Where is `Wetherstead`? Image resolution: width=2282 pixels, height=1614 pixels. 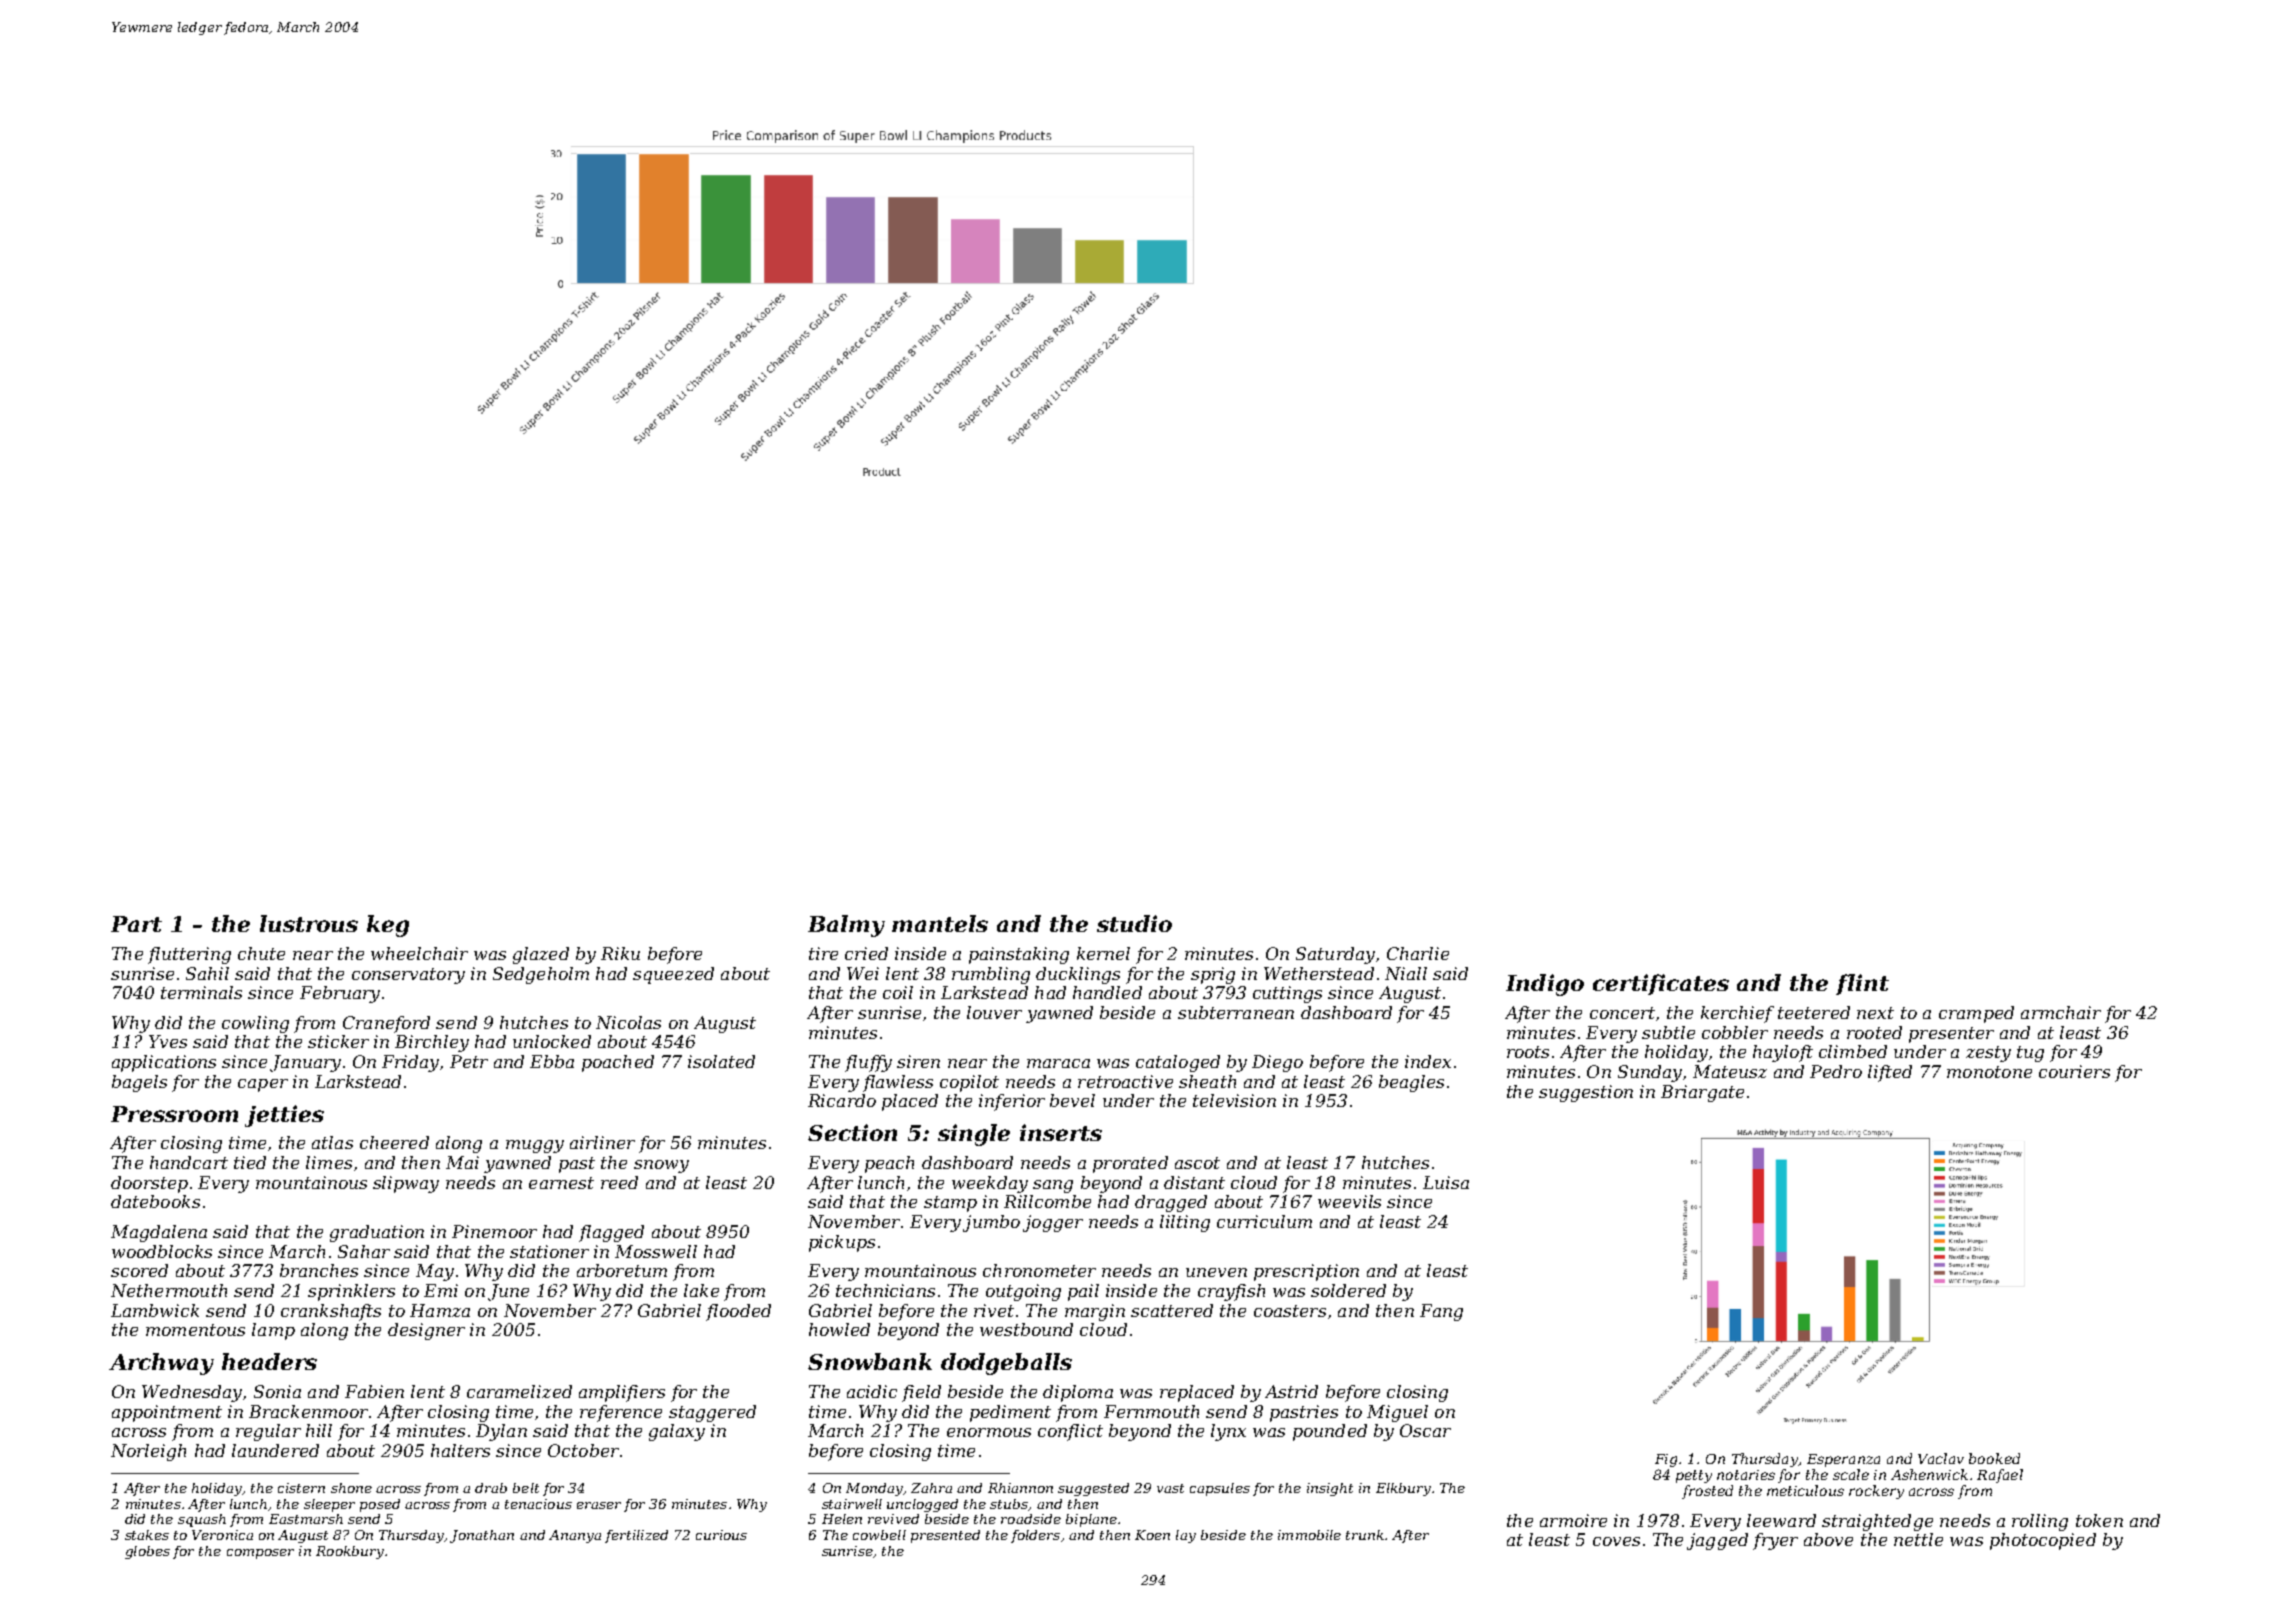 Wetherstead is located at coordinates (1319, 973).
